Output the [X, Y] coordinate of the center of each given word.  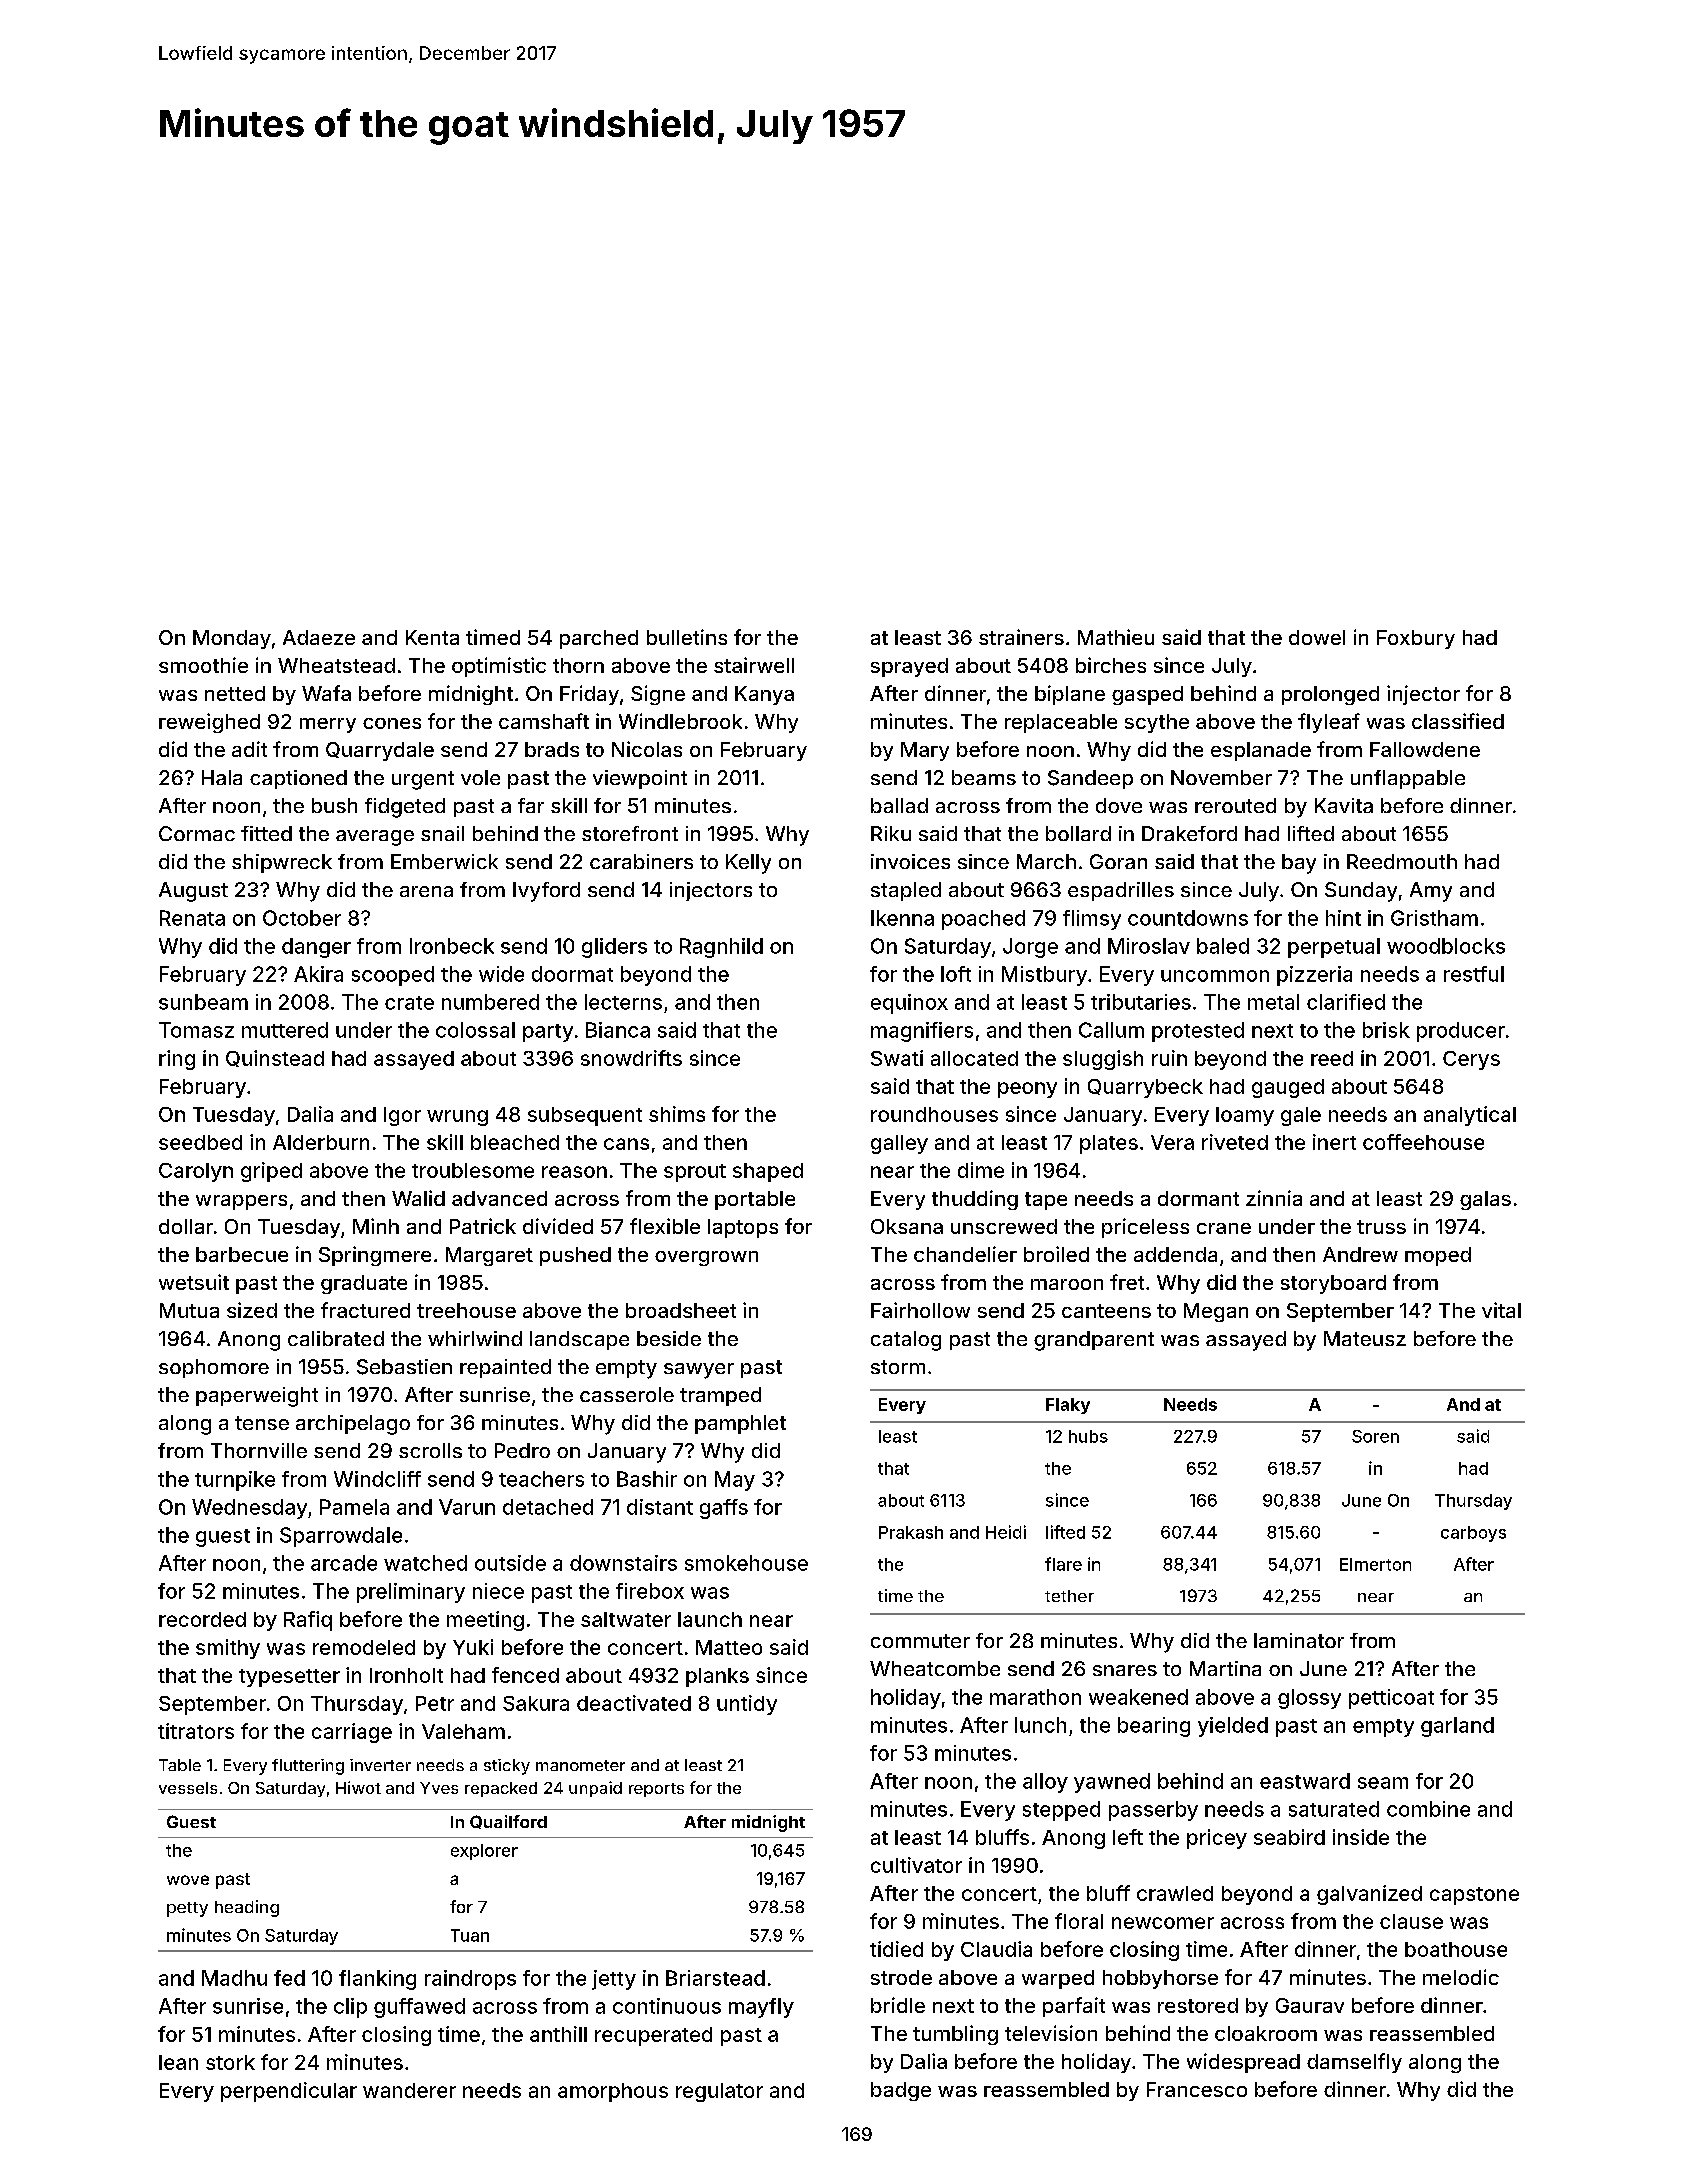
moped [1438, 1256]
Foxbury [1416, 639]
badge [901, 2091]
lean [178, 2062]
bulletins [687, 637]
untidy [747, 1705]
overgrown [706, 1258]
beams [984, 777]
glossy [1309, 1699]
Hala [222, 777]
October [302, 918]
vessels [188, 1788]
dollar [186, 1226]
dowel [1317, 637]
